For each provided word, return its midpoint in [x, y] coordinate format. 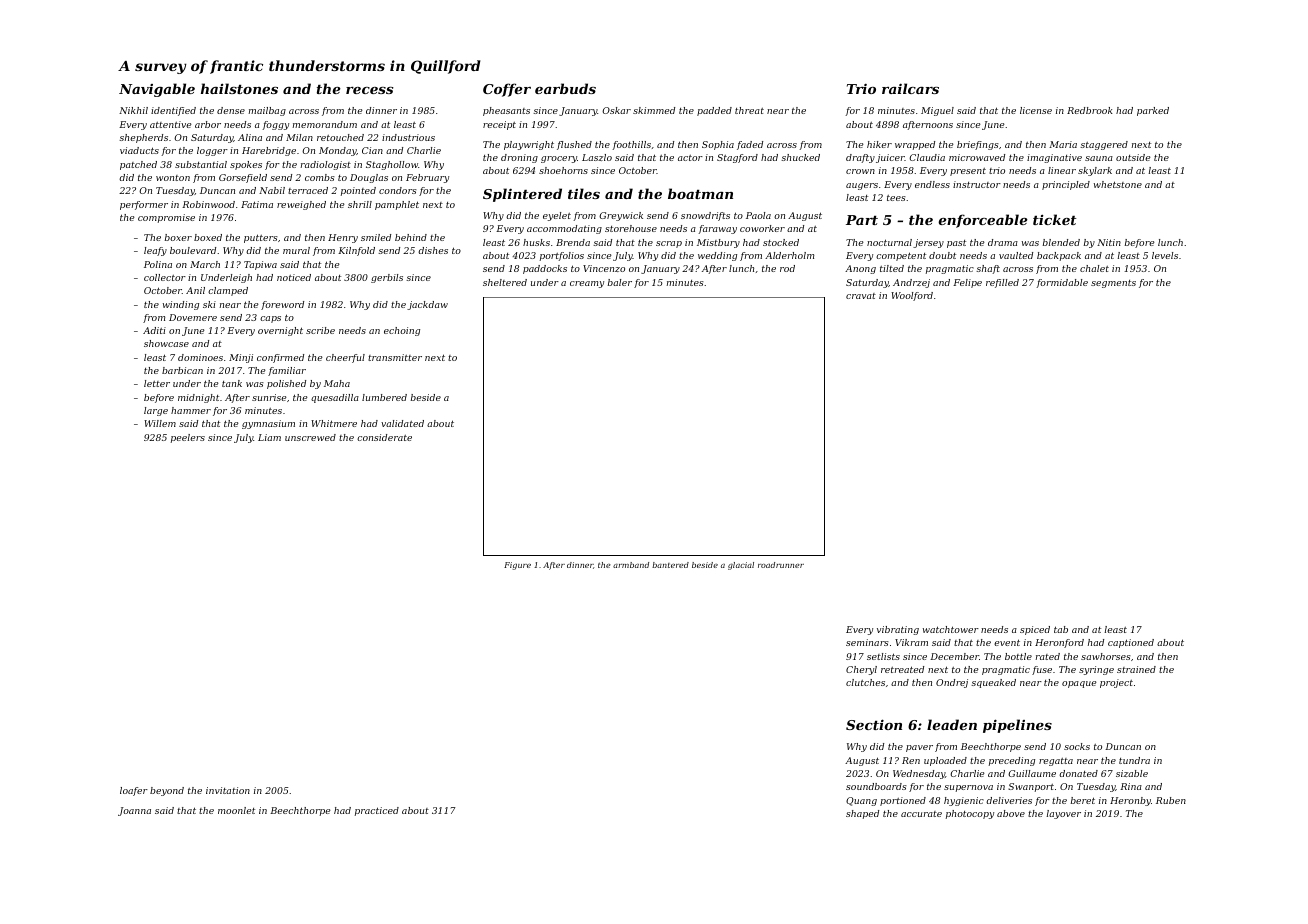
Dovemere [193, 317]
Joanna [134, 811]
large [156, 411]
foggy [275, 125]
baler [620, 282]
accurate [921, 814]
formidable [1062, 283]
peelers [188, 438]
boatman [700, 193]
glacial [741, 566]
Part [862, 220]
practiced [377, 811]
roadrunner [781, 565]
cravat [861, 296]
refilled [1002, 283]
